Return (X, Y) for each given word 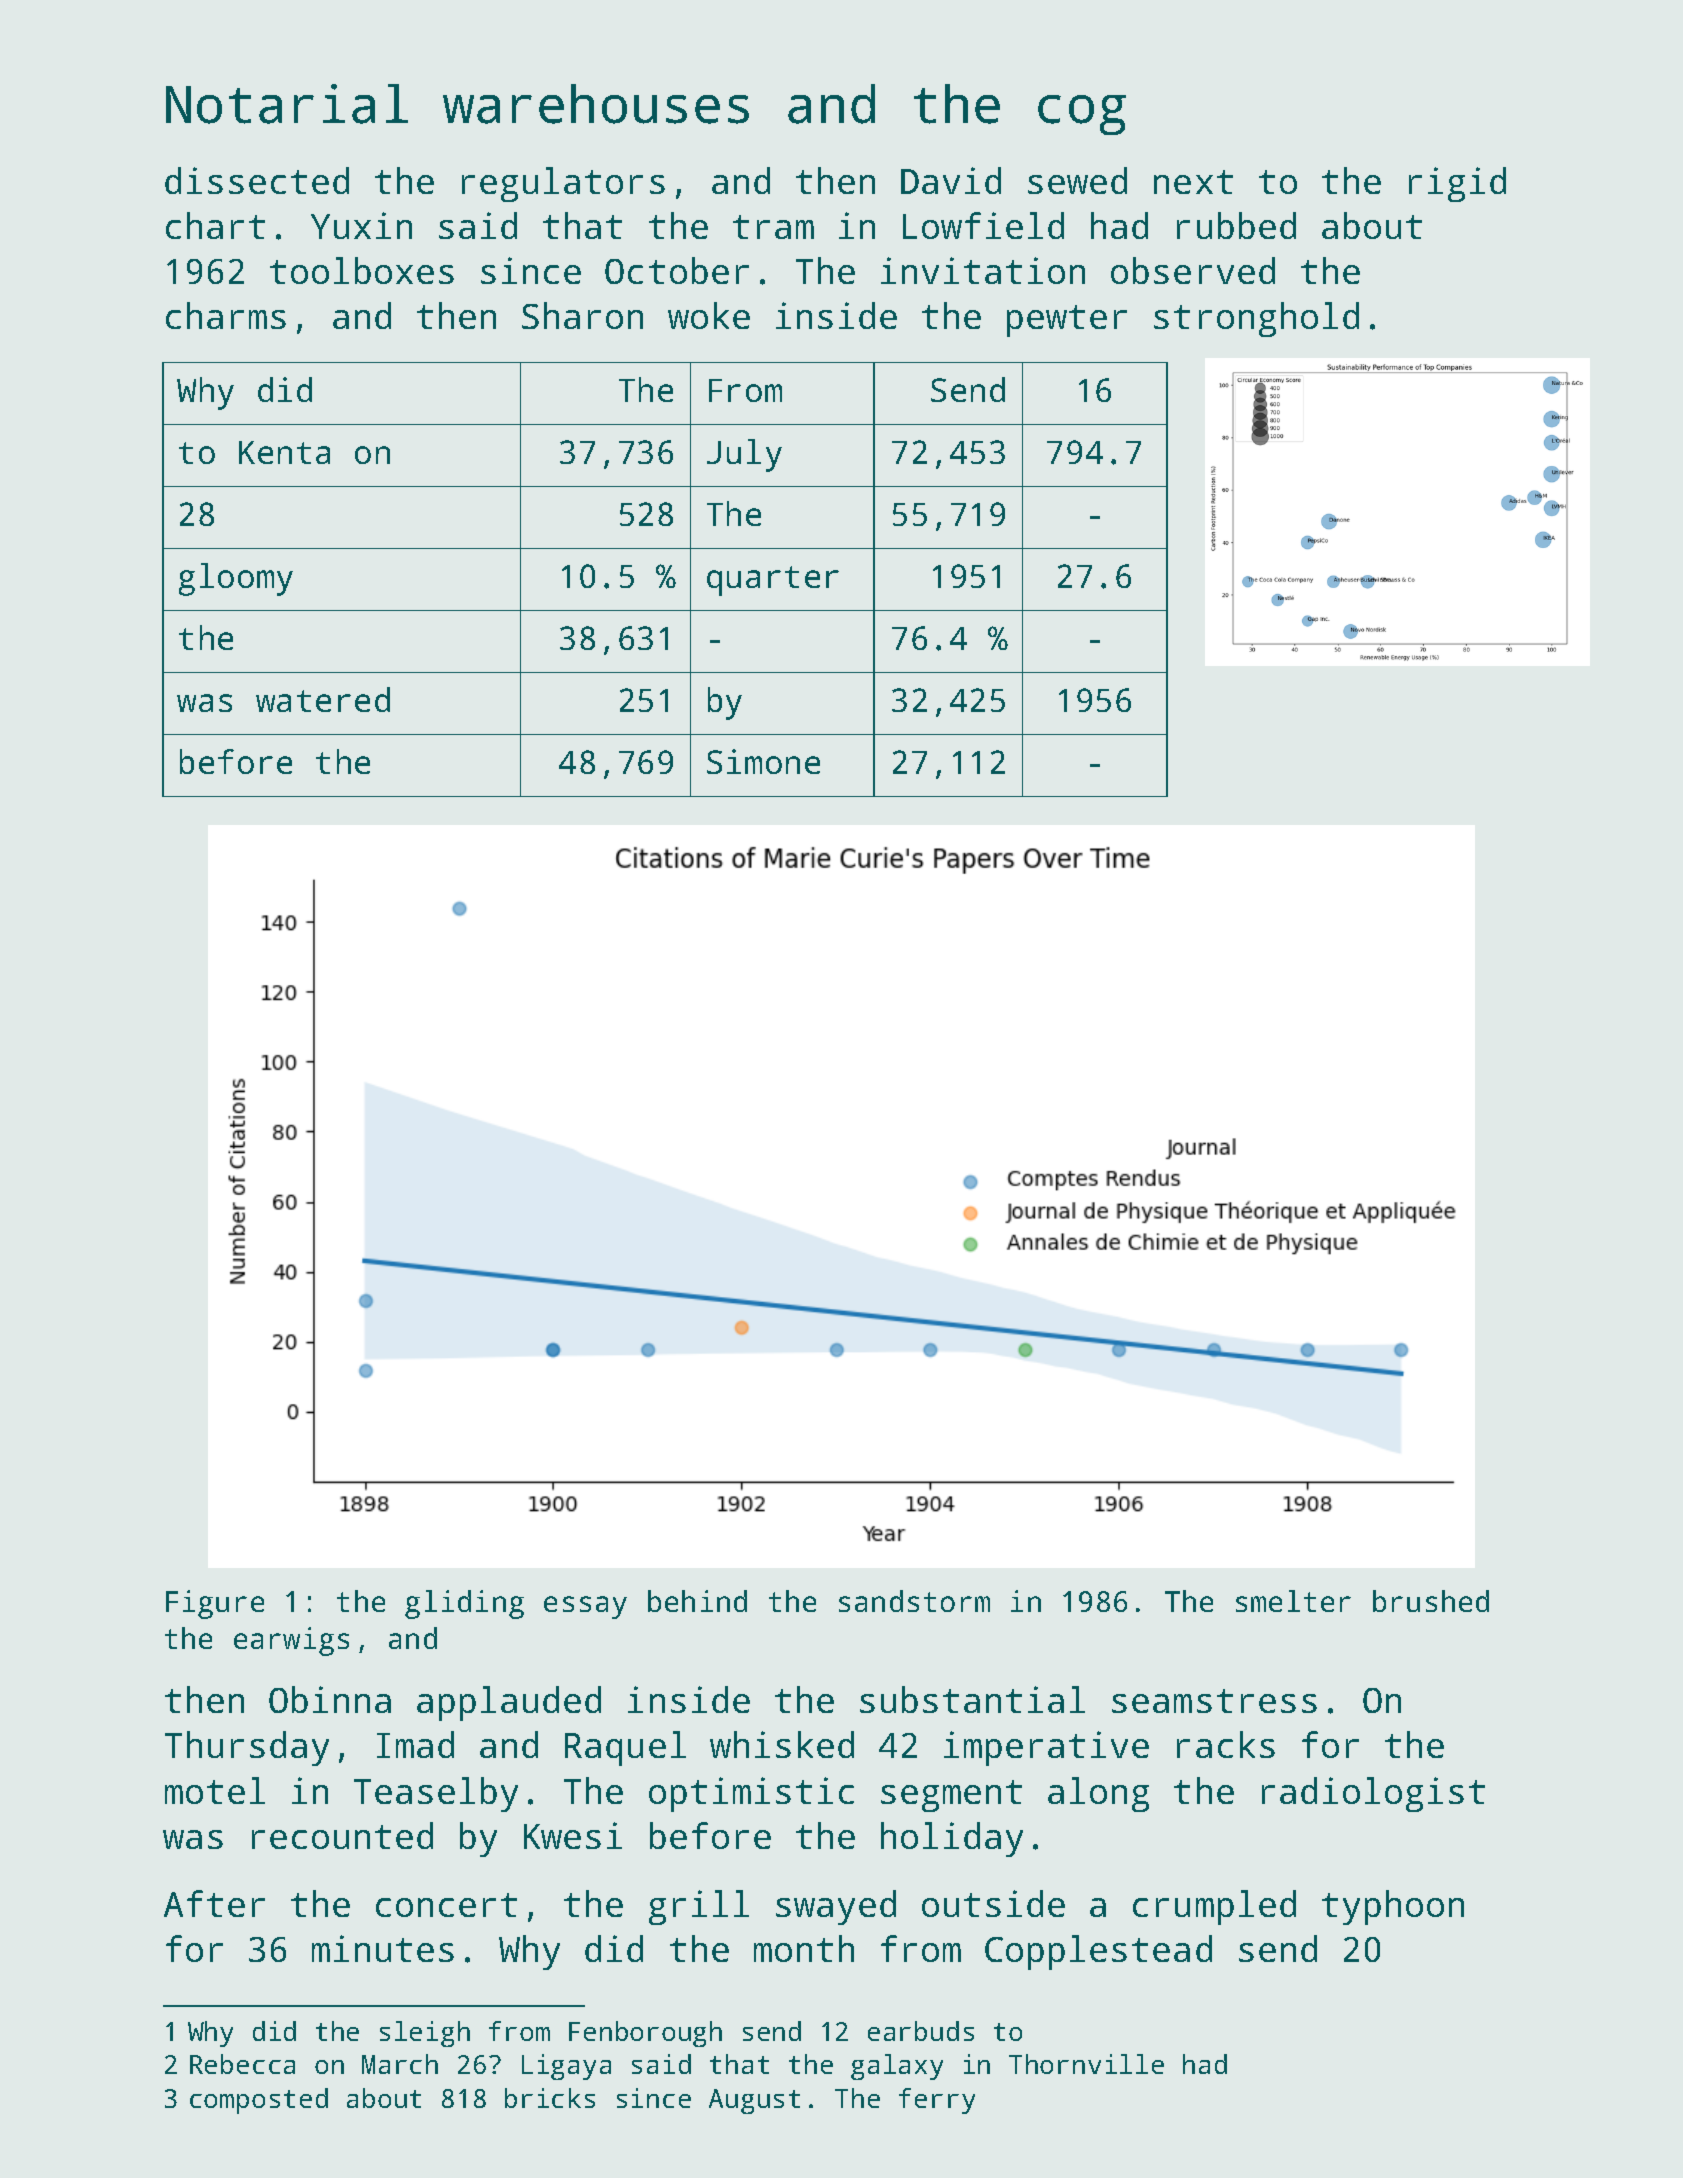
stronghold (1256, 319)
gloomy (236, 579)
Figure (215, 1604)
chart (215, 225)
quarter (773, 581)
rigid (1457, 184)
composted (259, 2101)
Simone (763, 761)
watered (323, 699)
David (951, 180)
